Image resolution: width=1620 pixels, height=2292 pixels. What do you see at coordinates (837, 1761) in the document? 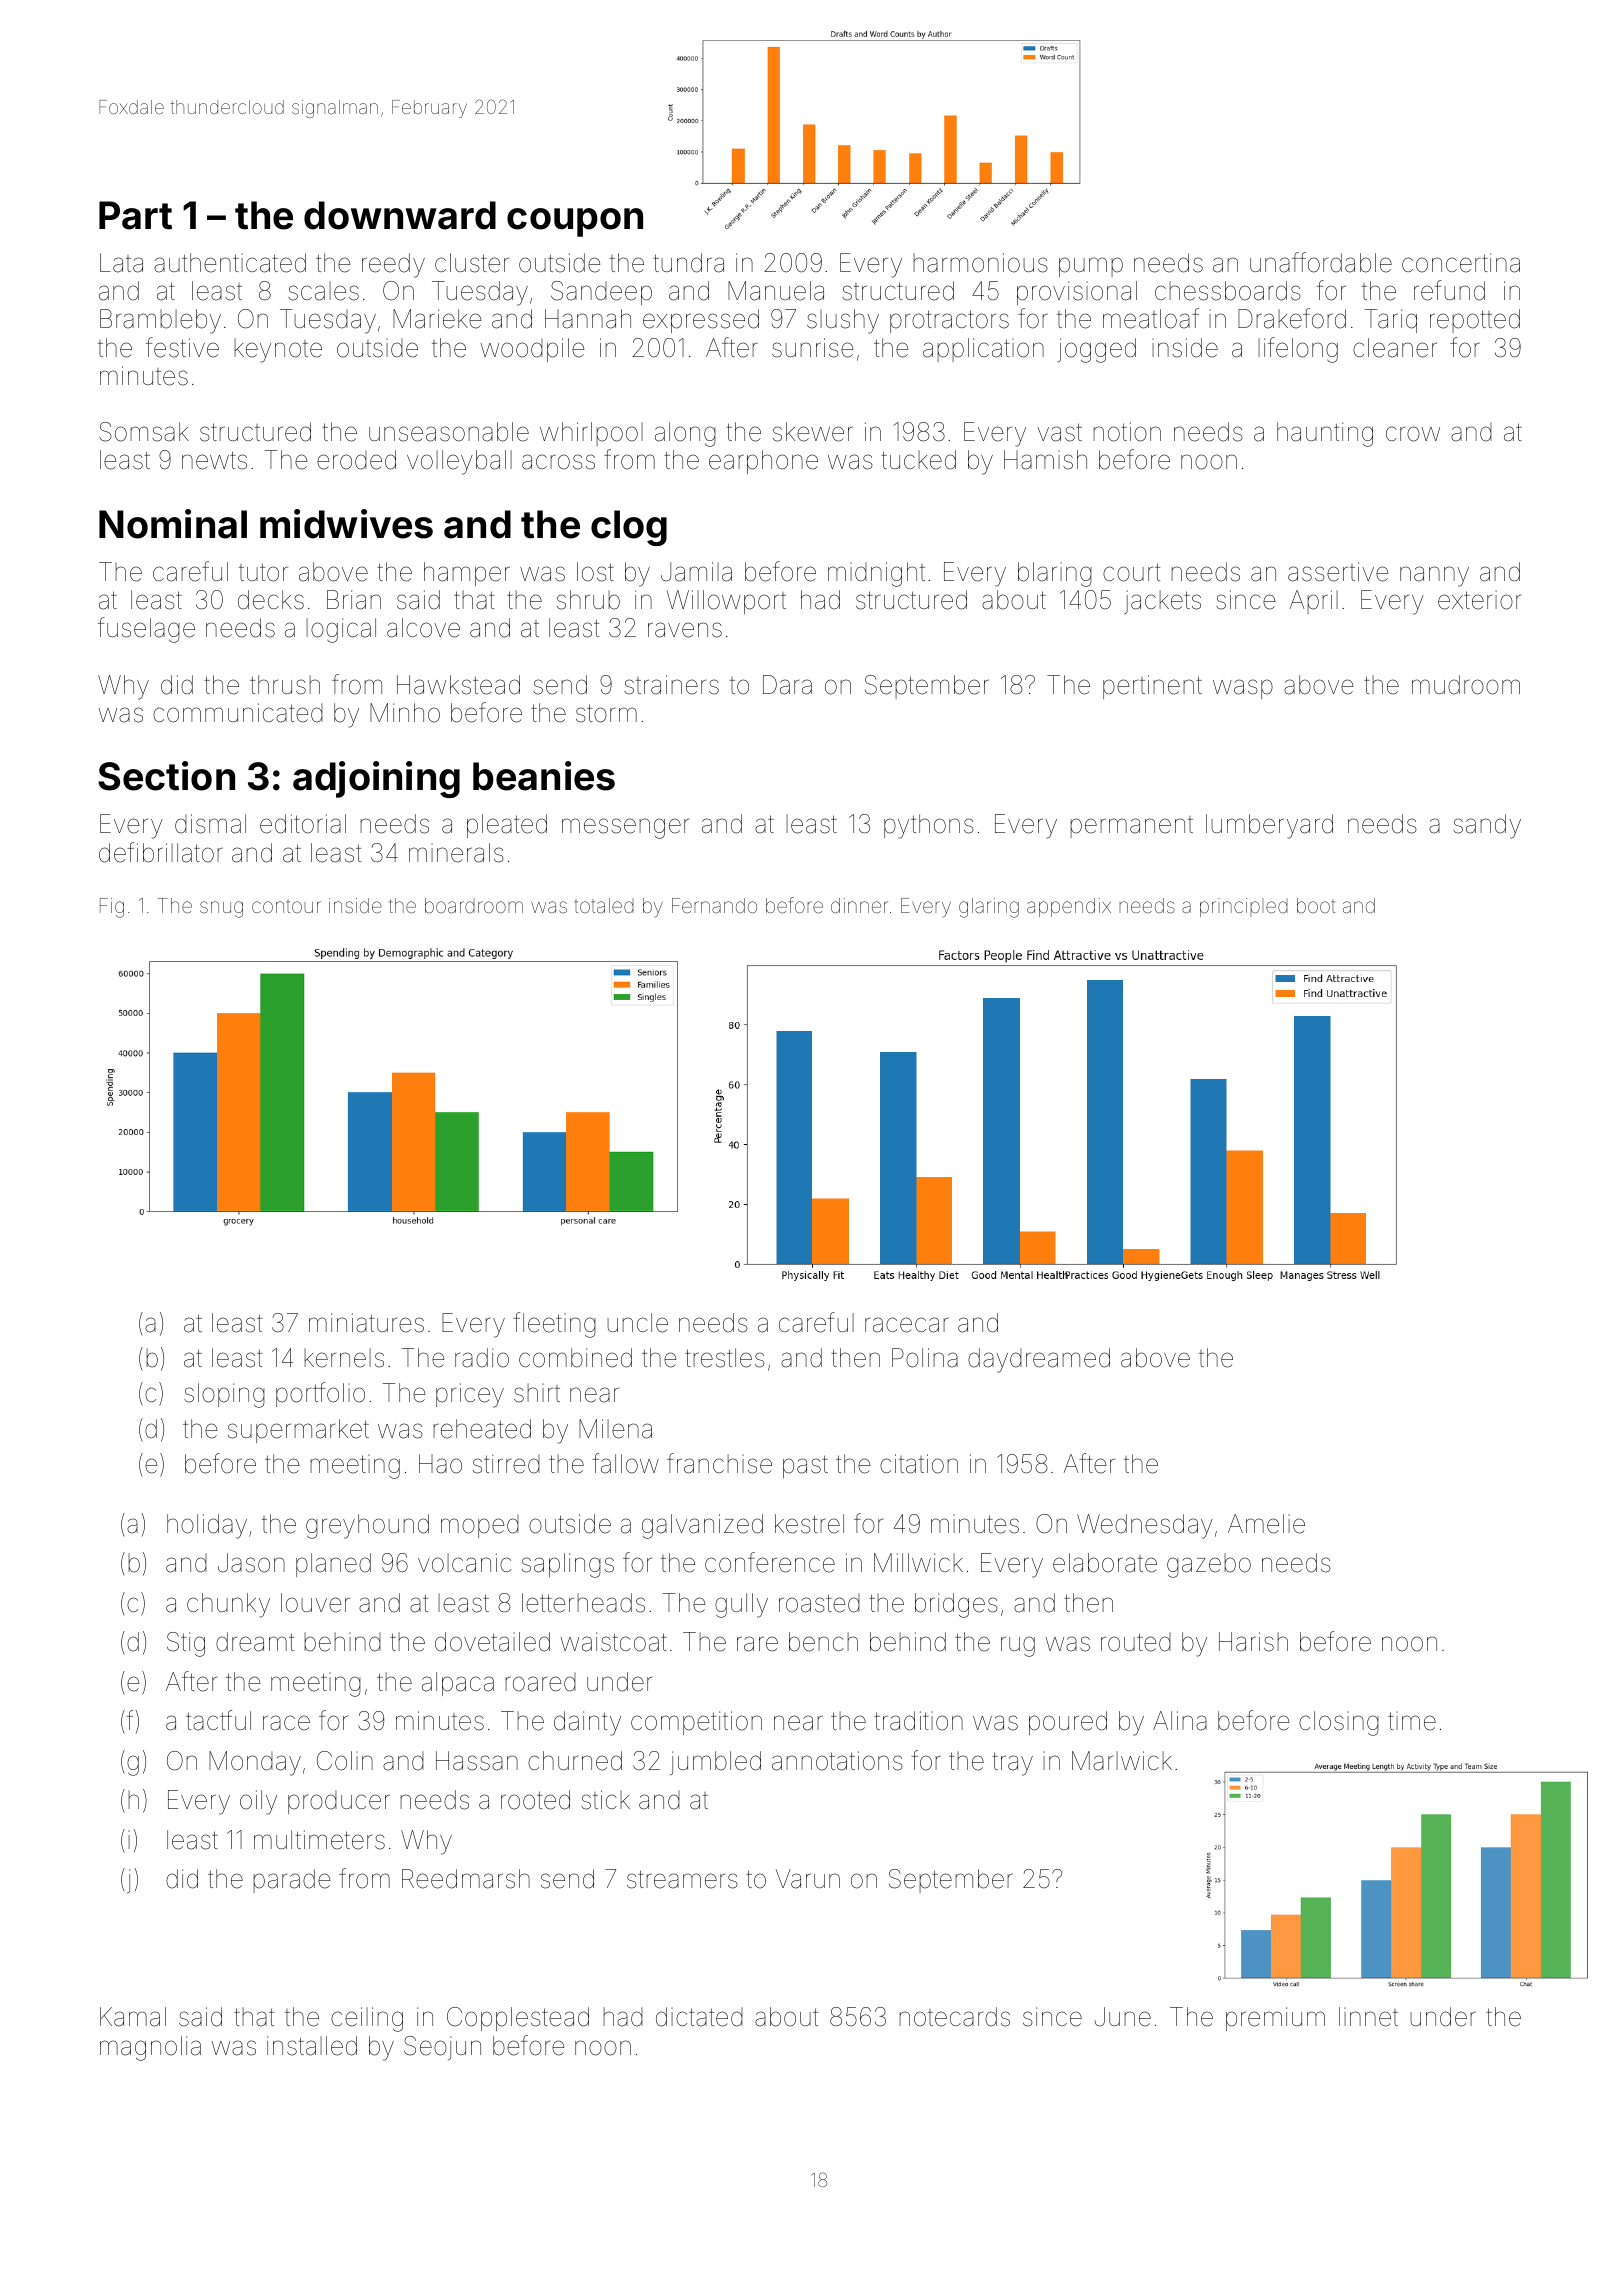
I see `annotations` at bounding box center [837, 1761].
